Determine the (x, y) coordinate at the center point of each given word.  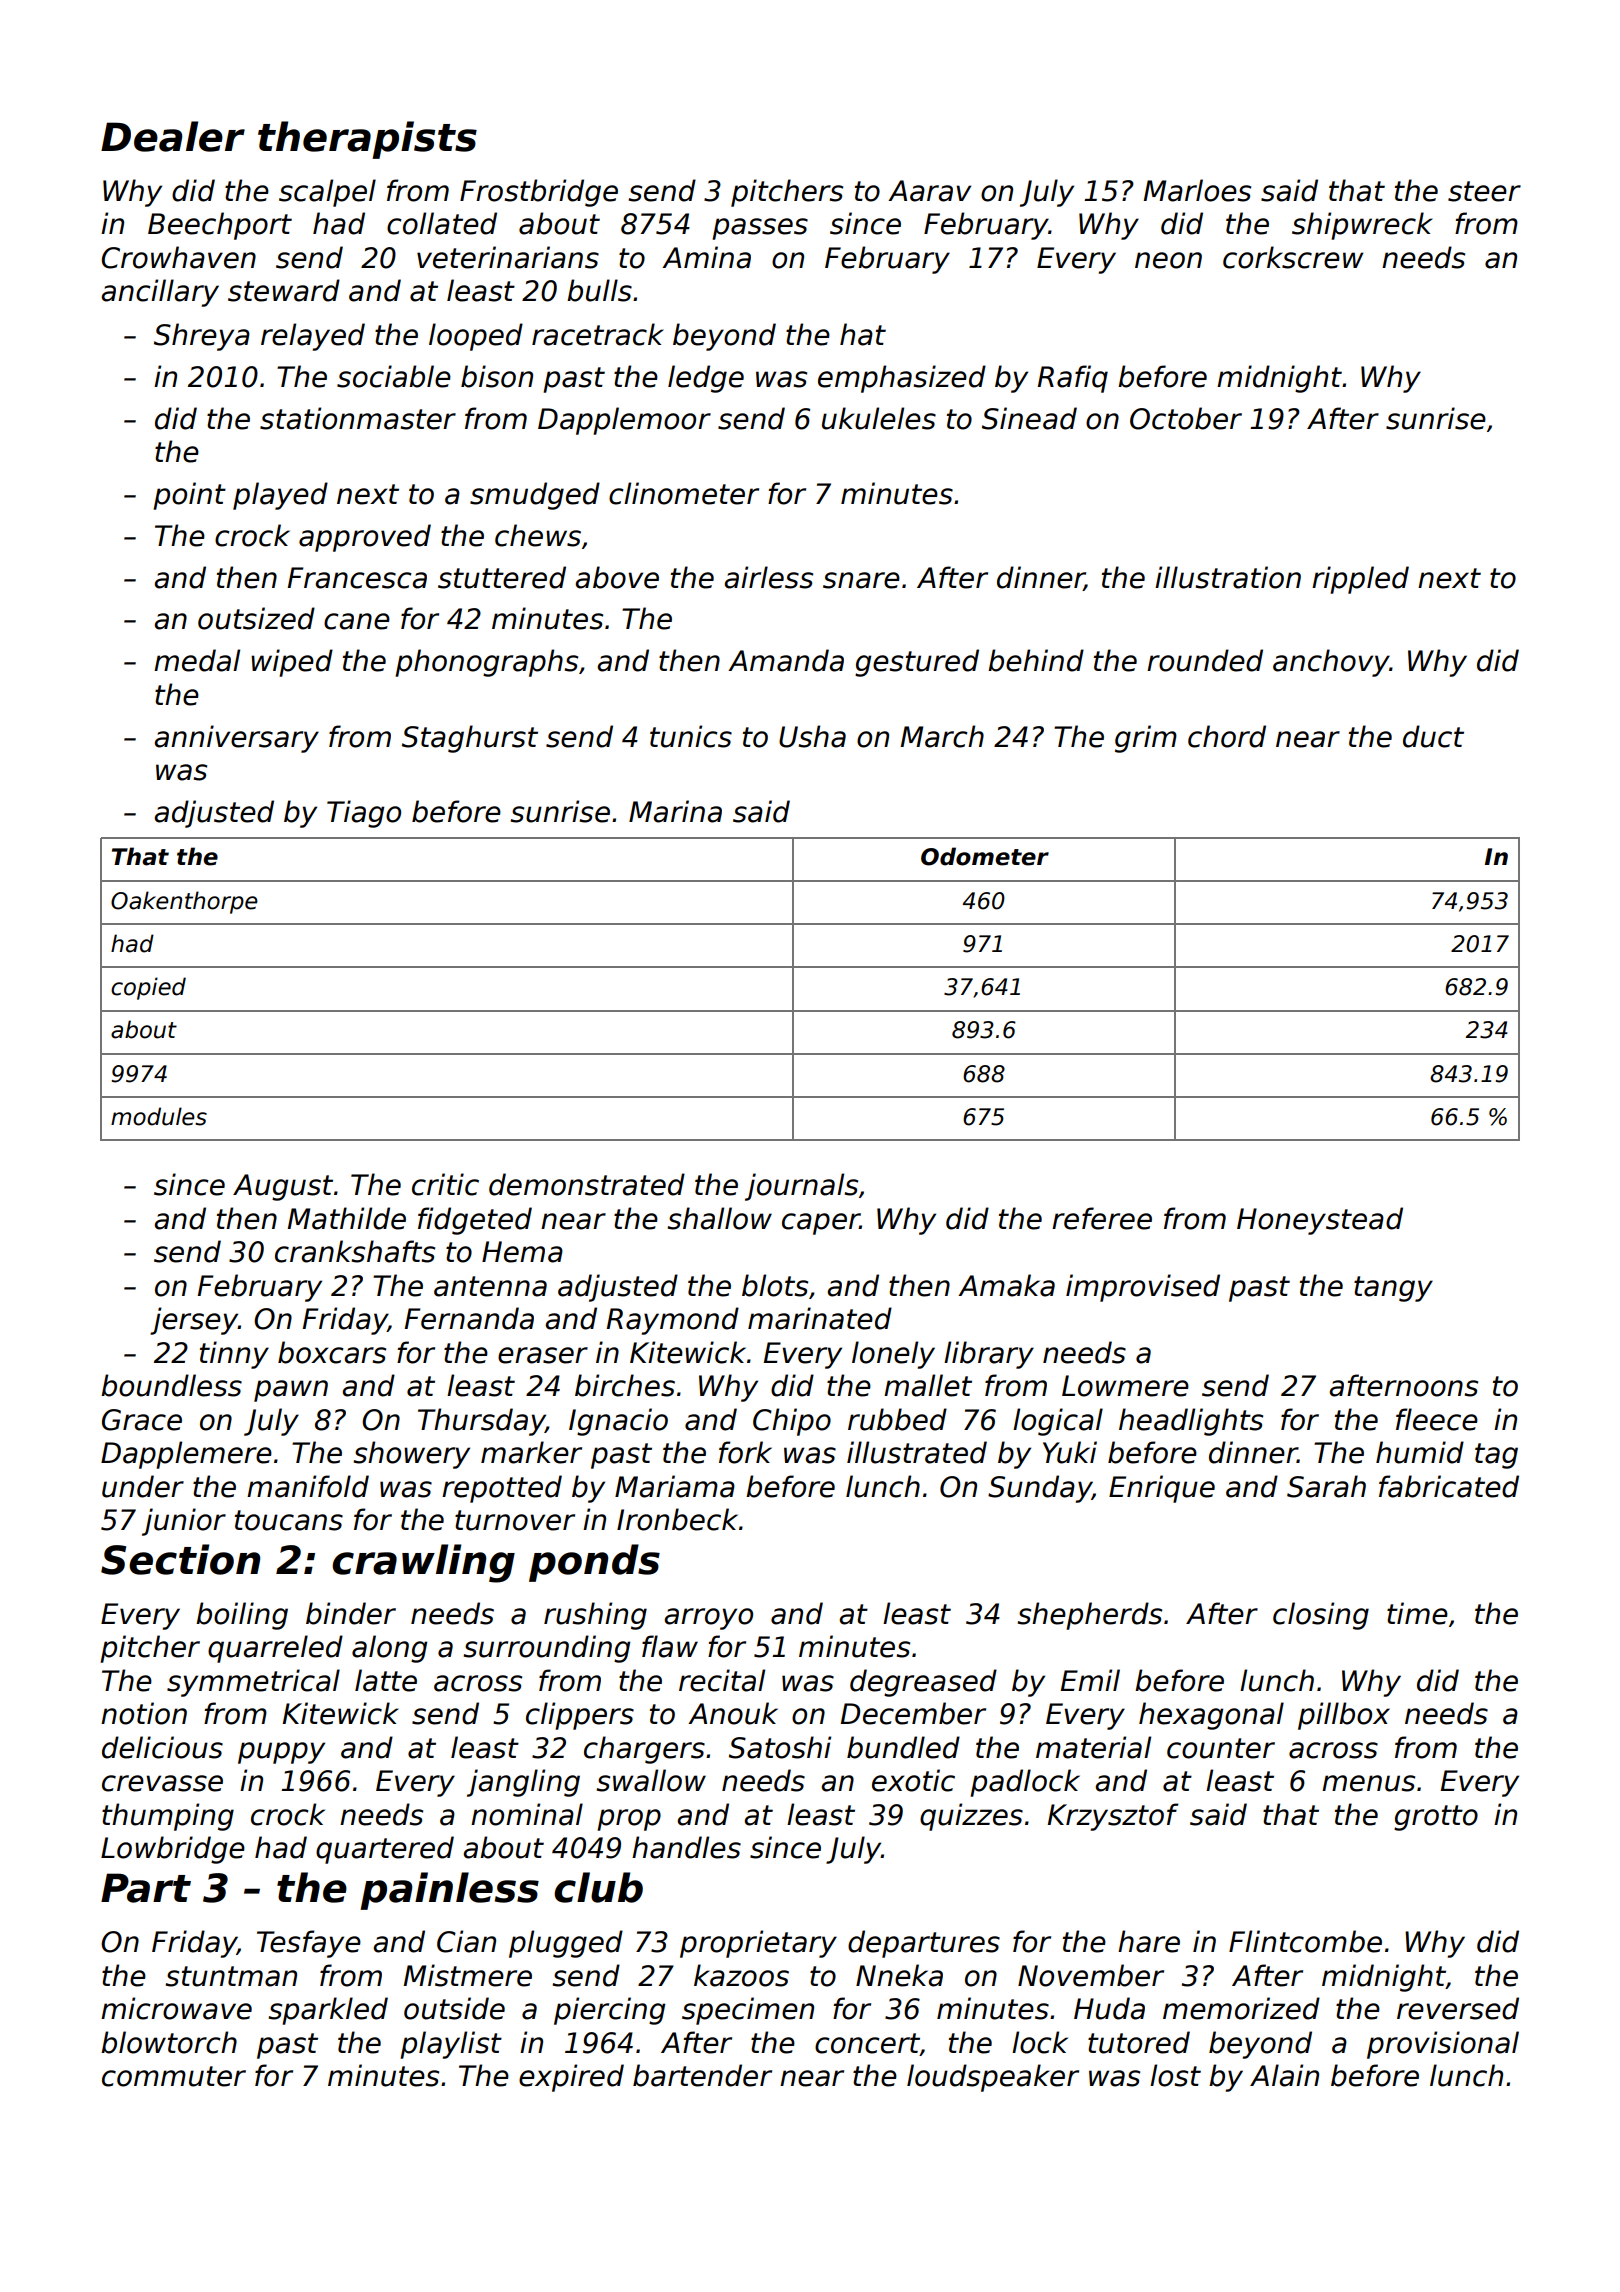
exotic (913, 1780)
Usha (812, 736)
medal (197, 660)
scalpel (327, 193)
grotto (1436, 1818)
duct (1433, 736)
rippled (1360, 580)
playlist (451, 2045)
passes (760, 229)
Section (180, 1559)
